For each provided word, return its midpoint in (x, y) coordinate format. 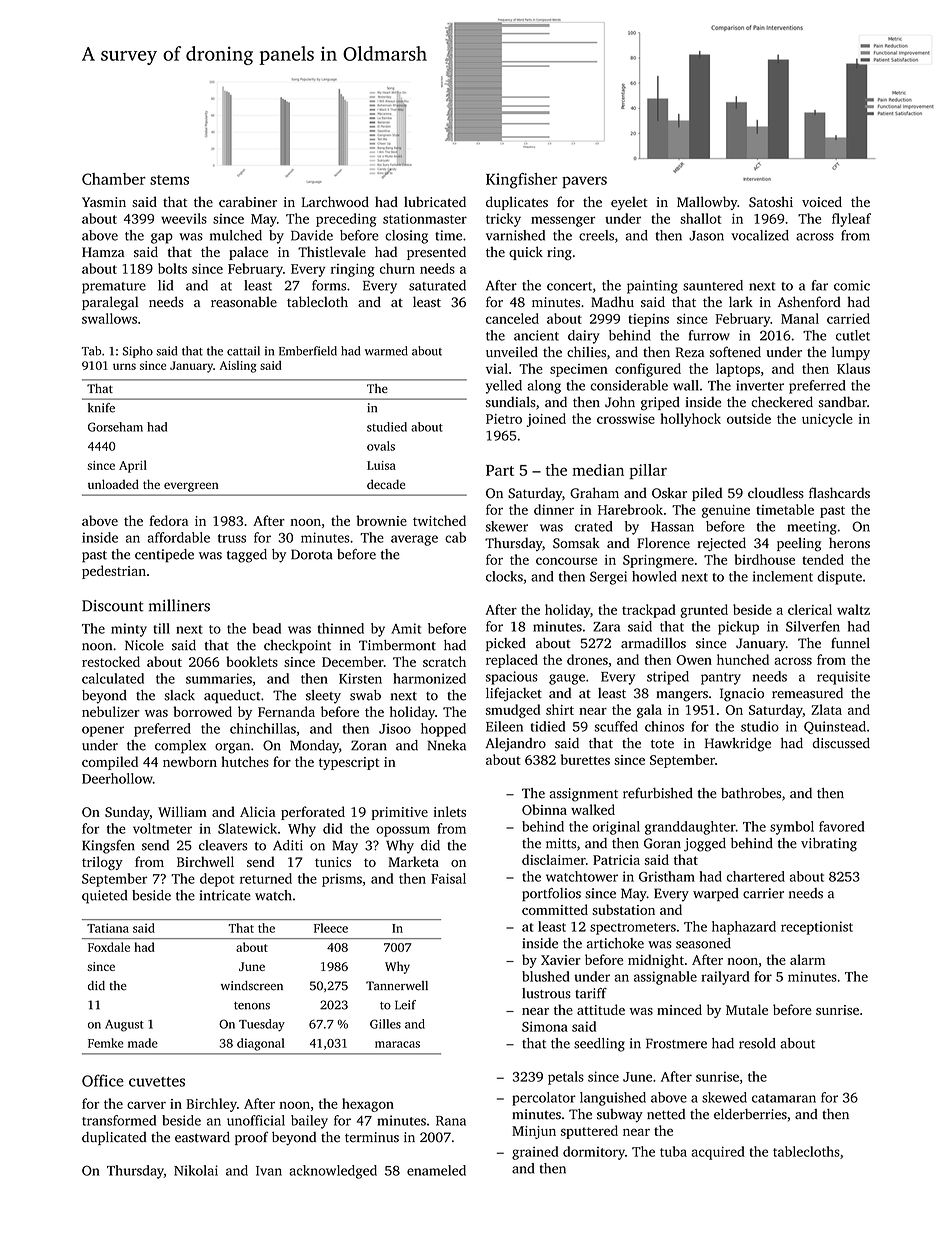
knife (101, 408)
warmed (386, 351)
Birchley (211, 1105)
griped (660, 404)
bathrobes (751, 793)
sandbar (842, 402)
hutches (245, 761)
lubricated (435, 201)
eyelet (629, 203)
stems (169, 180)
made (143, 1043)
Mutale (747, 1009)
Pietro (504, 419)
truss (232, 538)
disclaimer (554, 859)
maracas (397, 1044)
